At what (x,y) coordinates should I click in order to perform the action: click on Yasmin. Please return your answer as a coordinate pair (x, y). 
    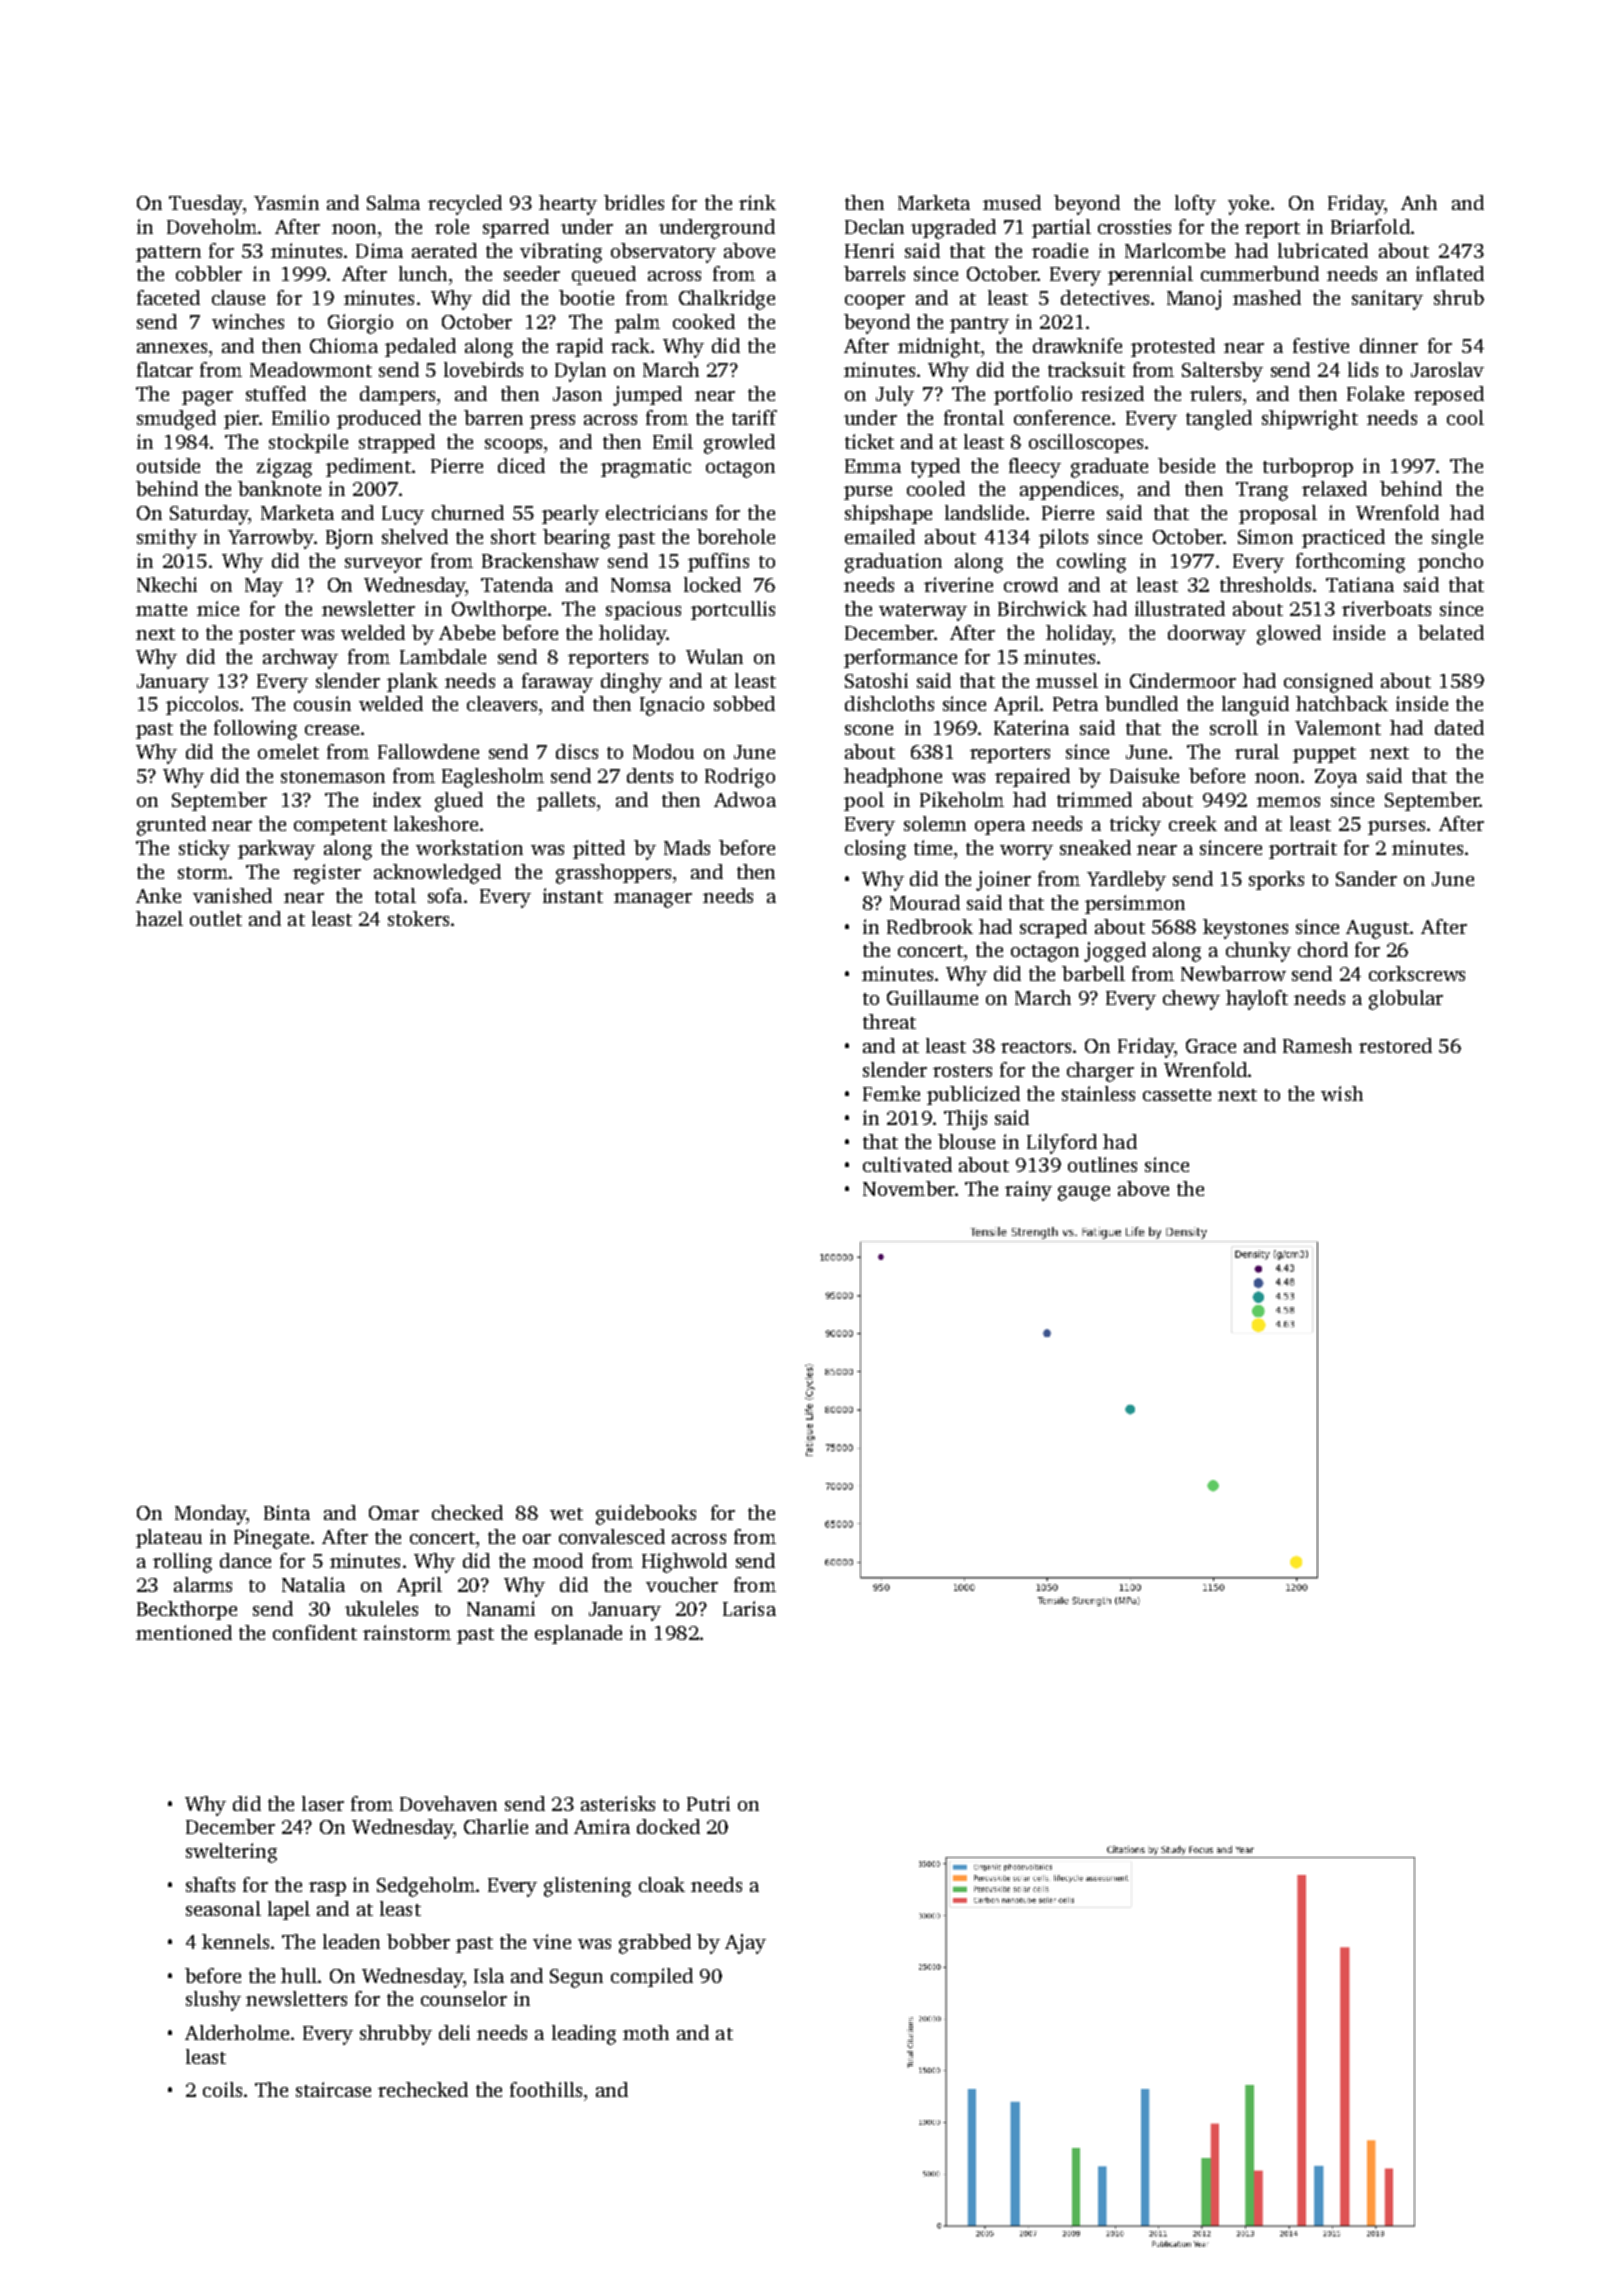
    Looking at the image, I should click on (286, 202).
